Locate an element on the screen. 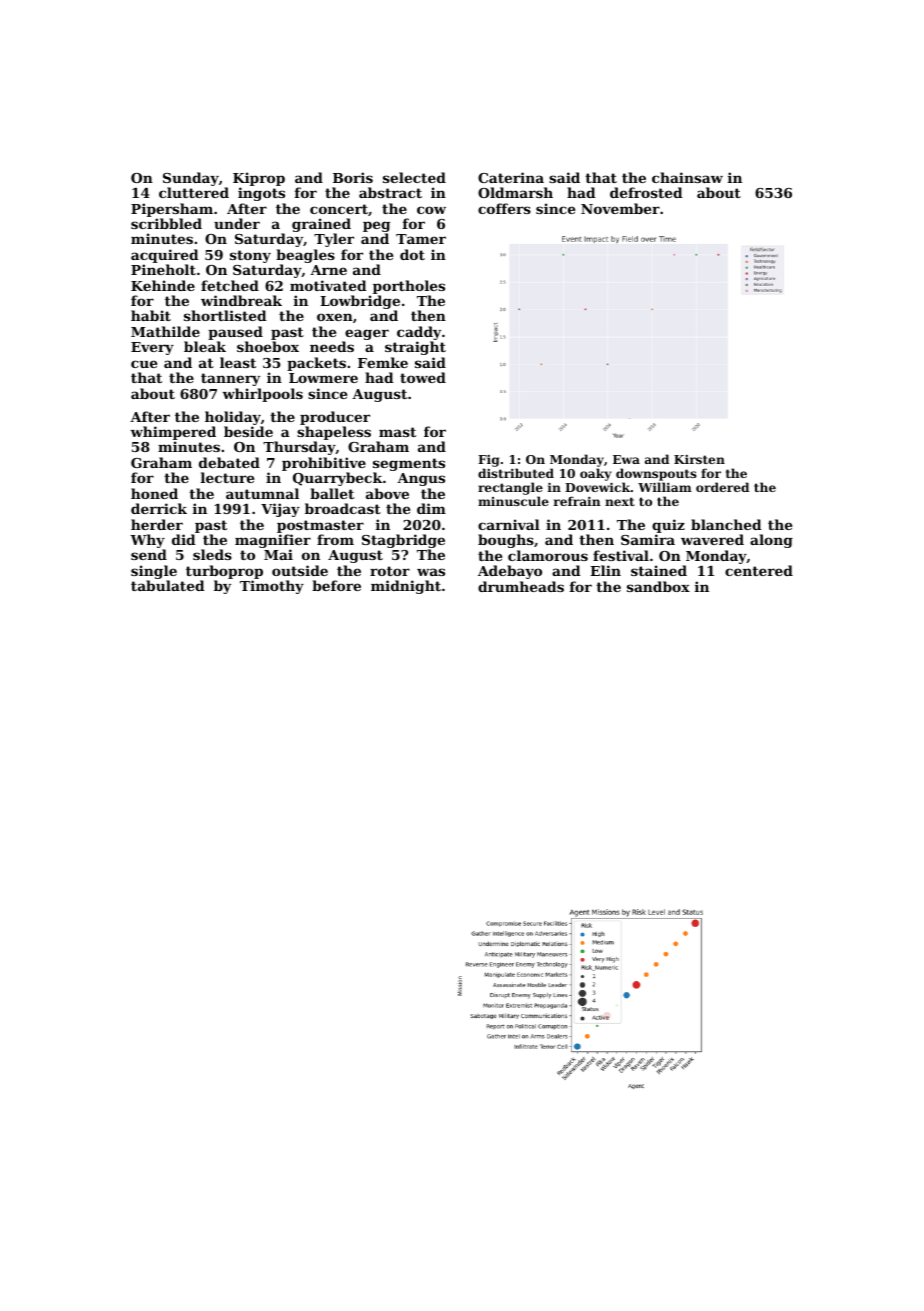 The height and width of the screenshot is (1311, 924). midnight is located at coordinates (406, 587).
